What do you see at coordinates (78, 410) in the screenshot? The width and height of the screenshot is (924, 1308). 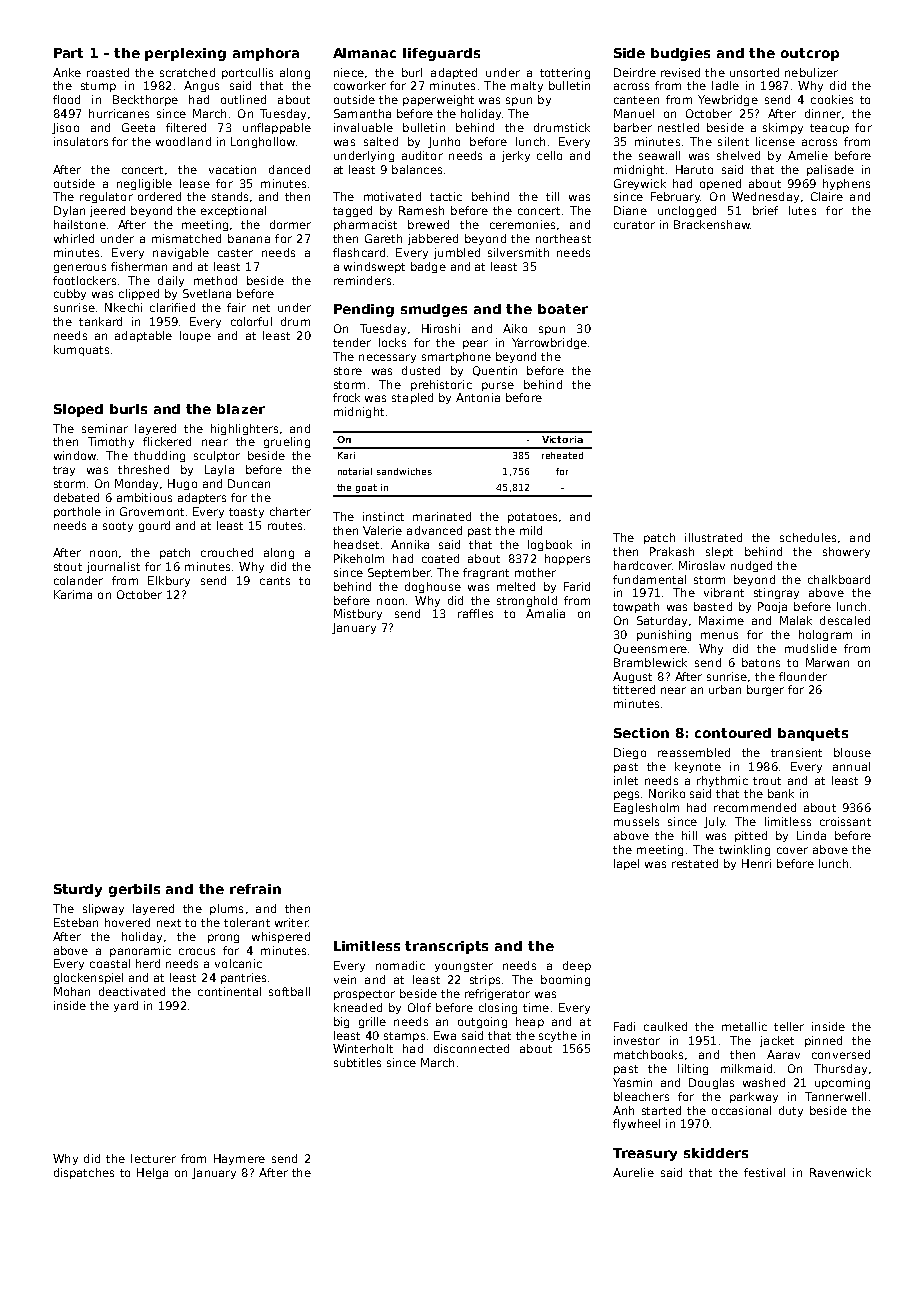 I see `Sloped` at bounding box center [78, 410].
